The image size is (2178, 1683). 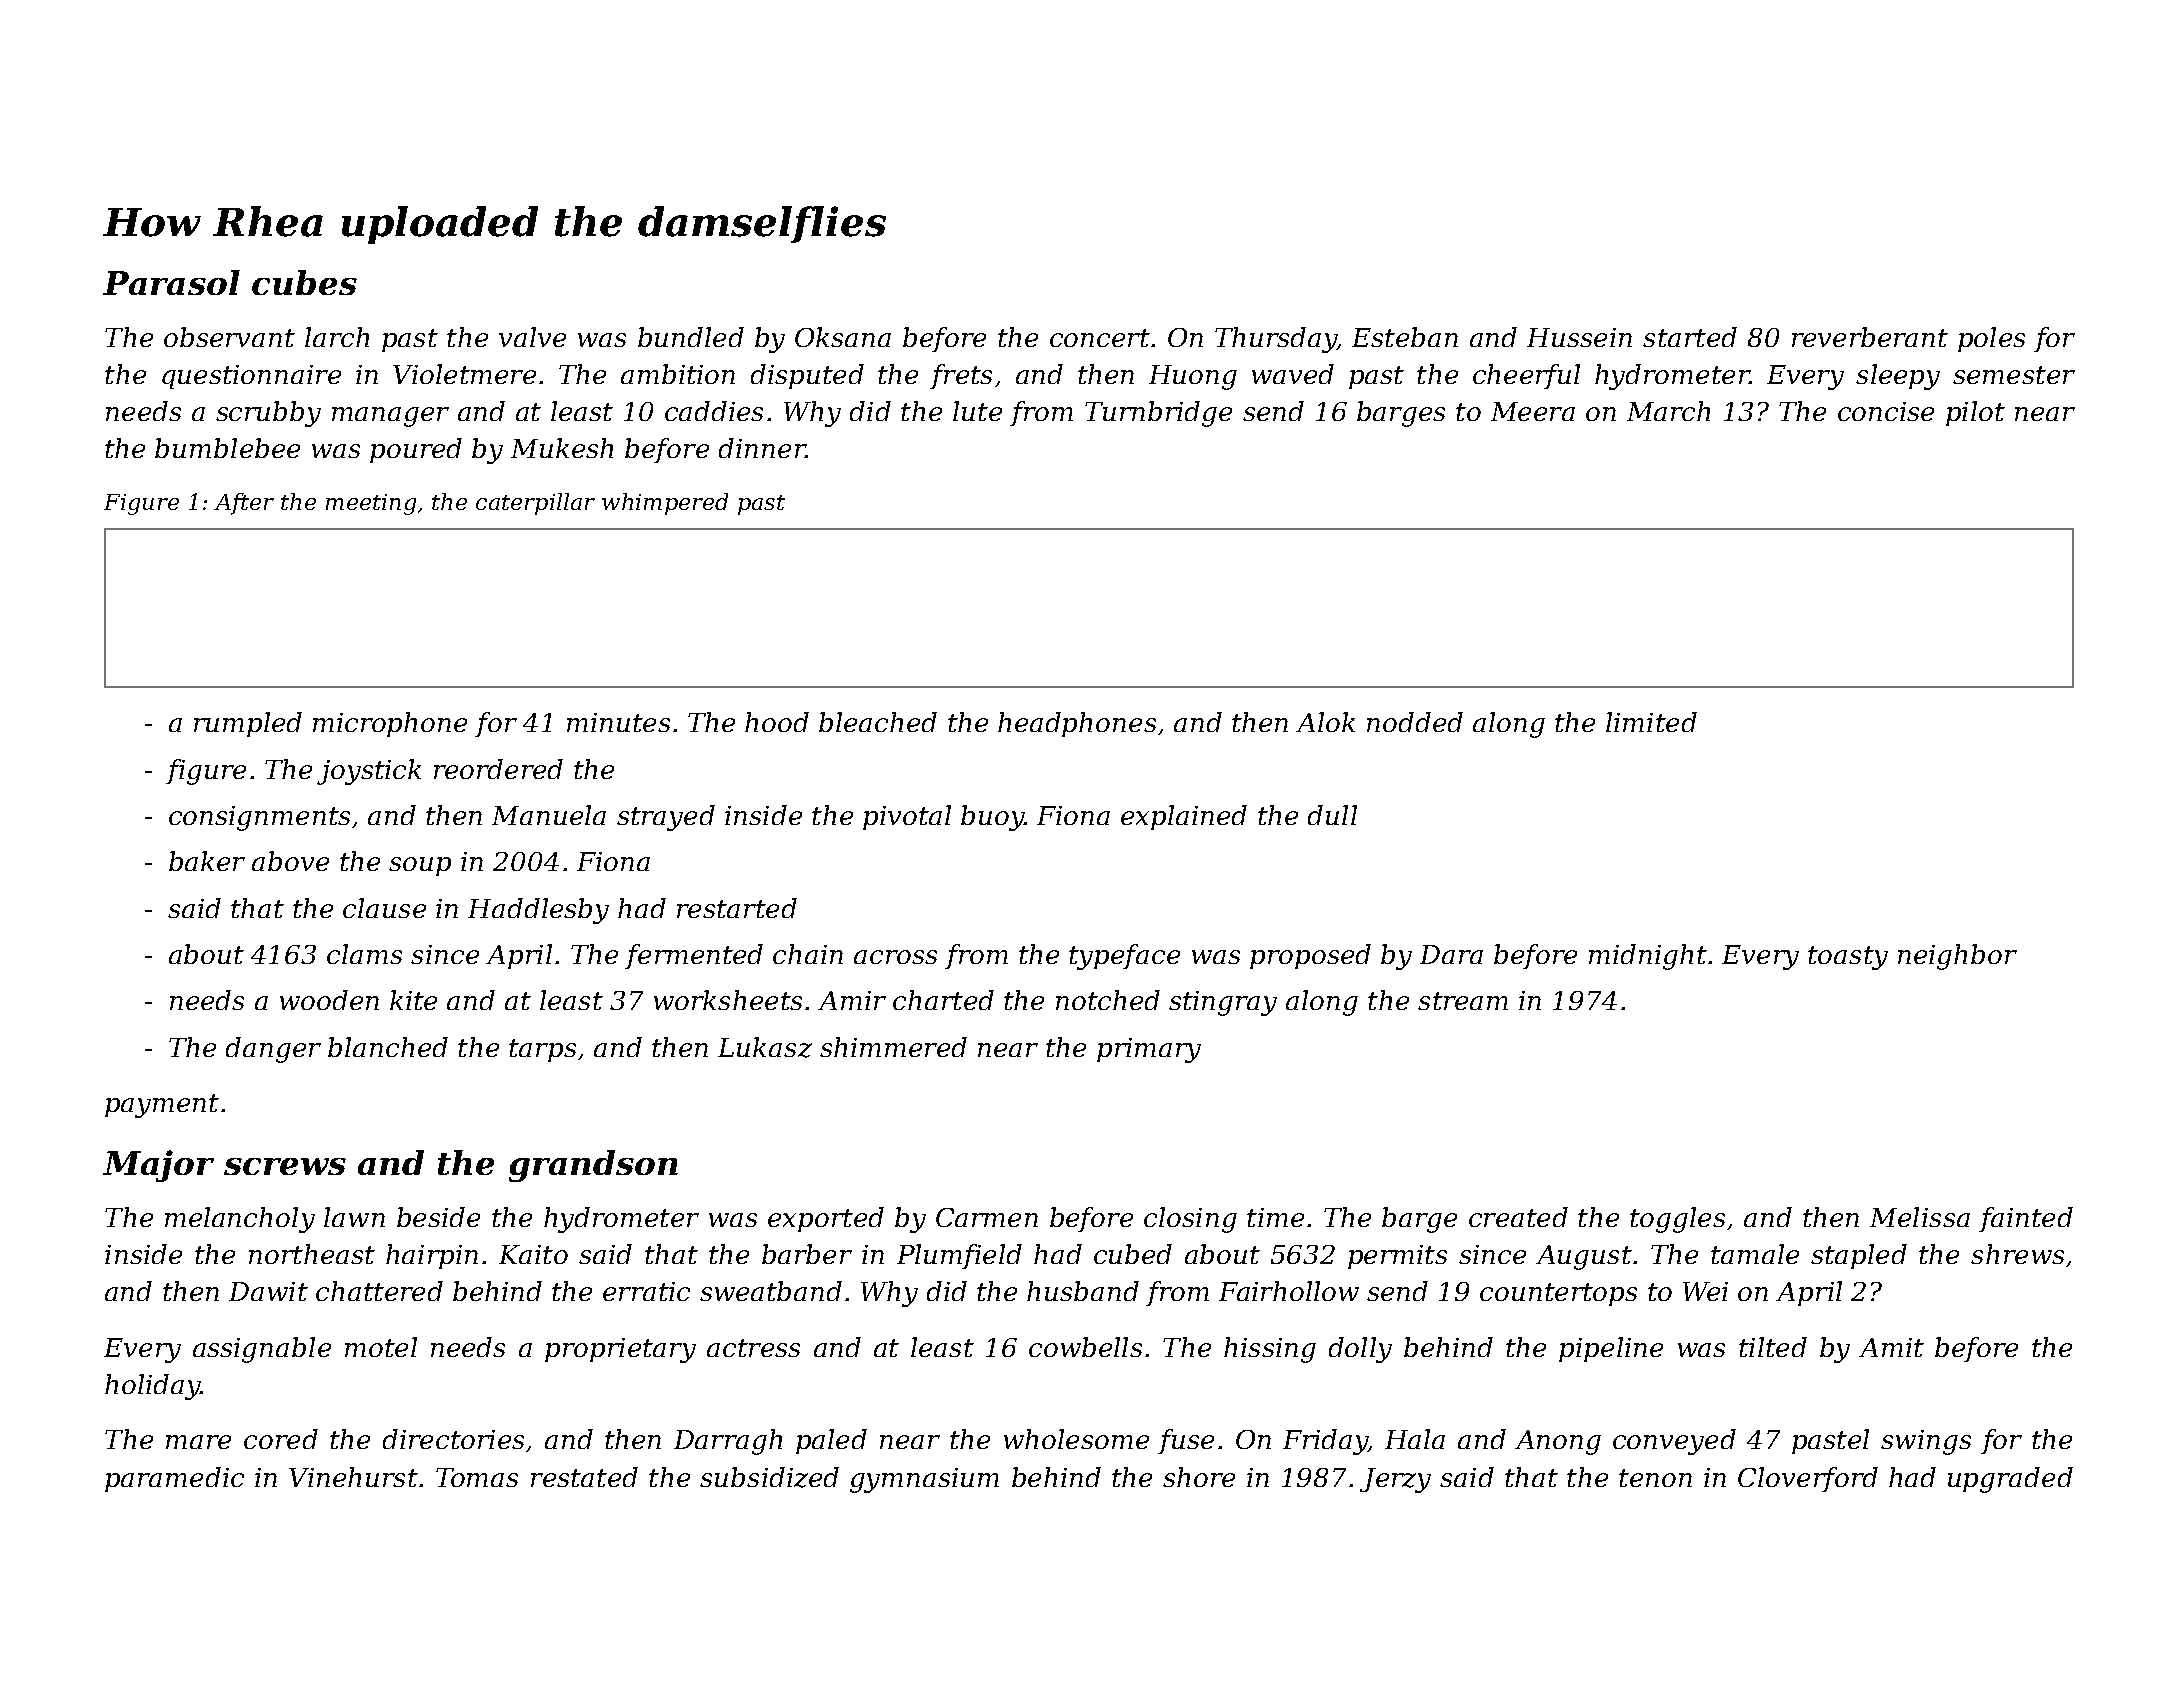 What do you see at coordinates (464, 374) in the screenshot?
I see `Violetmere` at bounding box center [464, 374].
